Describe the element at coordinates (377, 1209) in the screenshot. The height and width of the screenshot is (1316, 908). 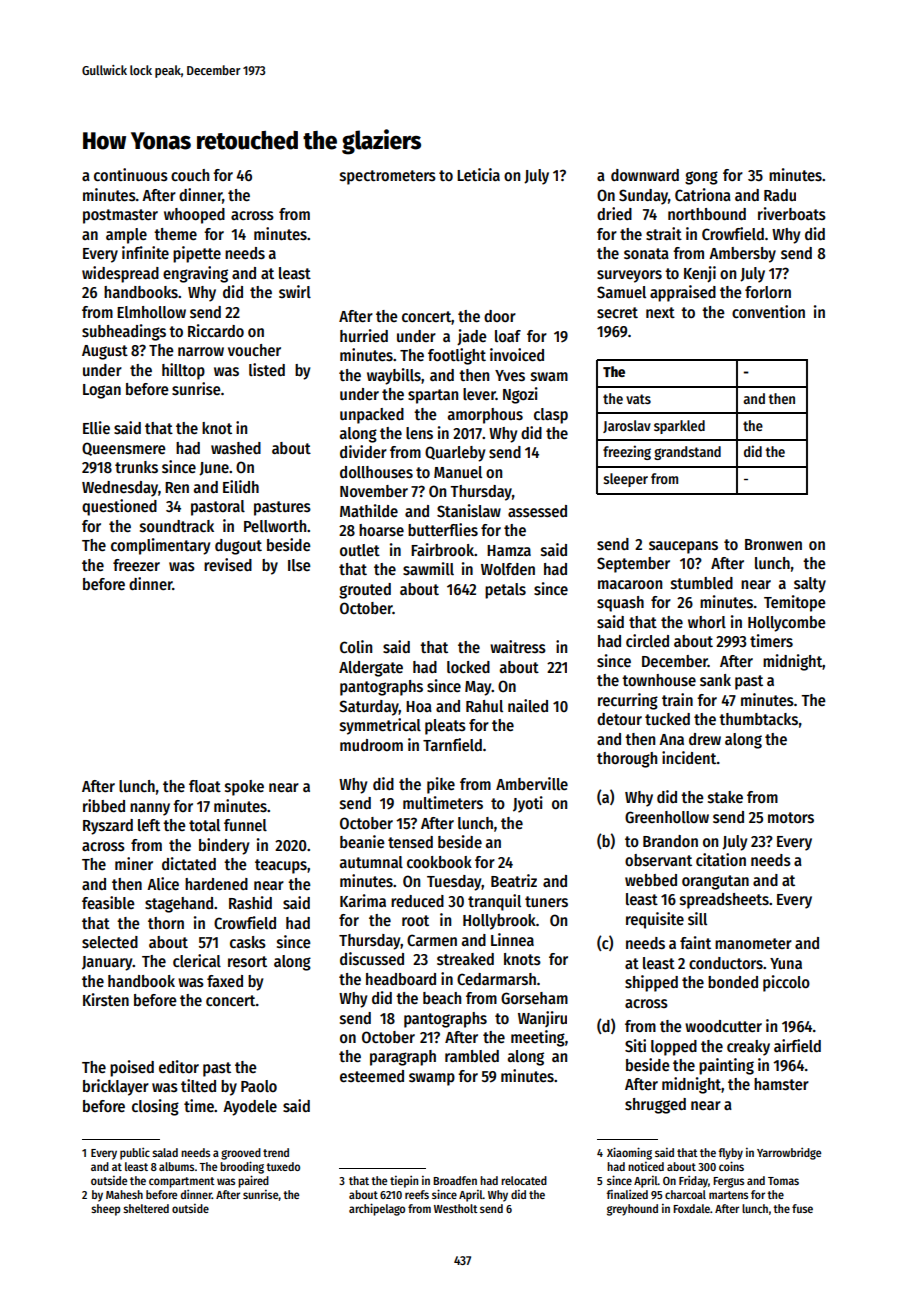
I see `archipelago` at that location.
